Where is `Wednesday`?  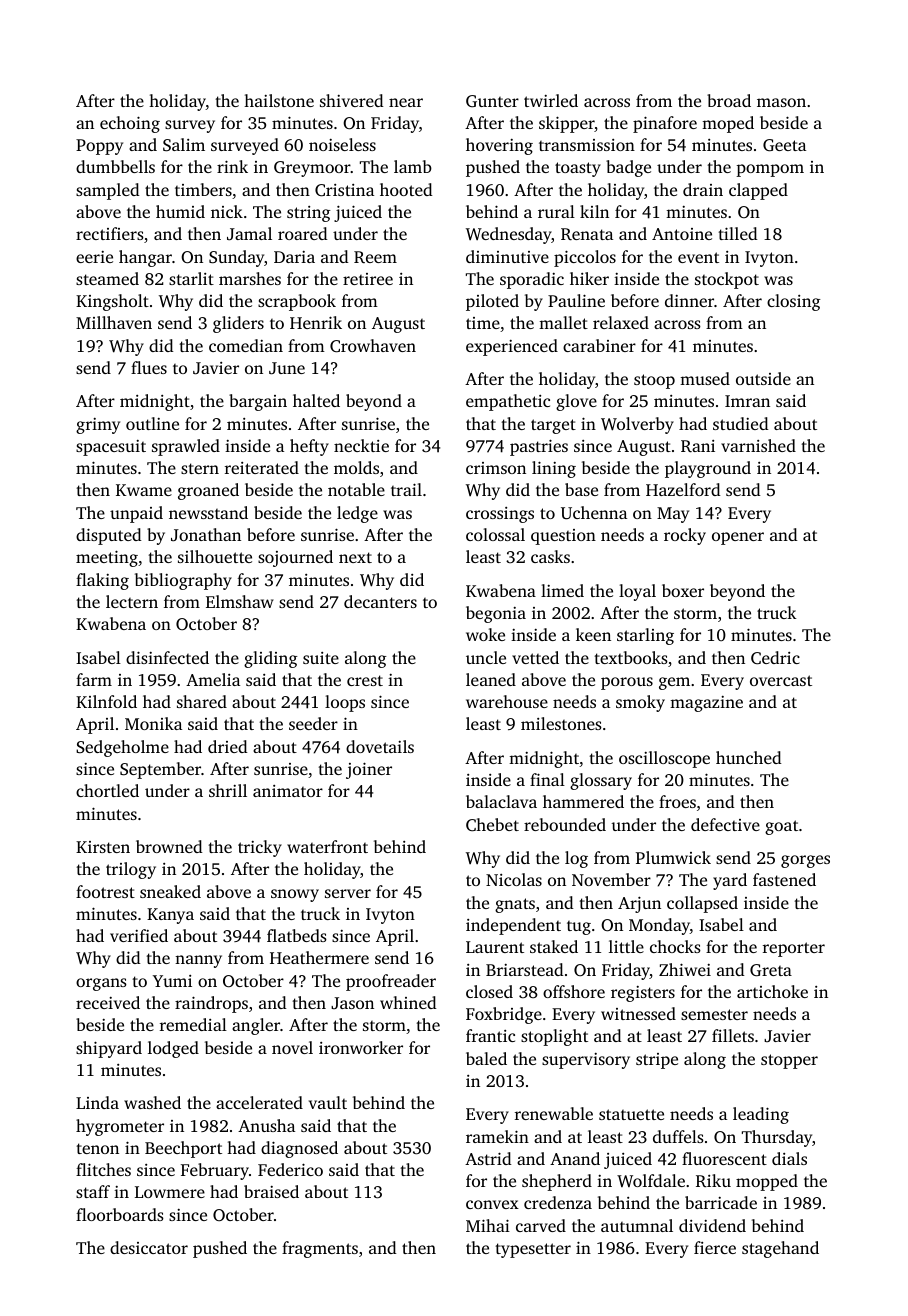
Wednesday is located at coordinates (509, 235).
